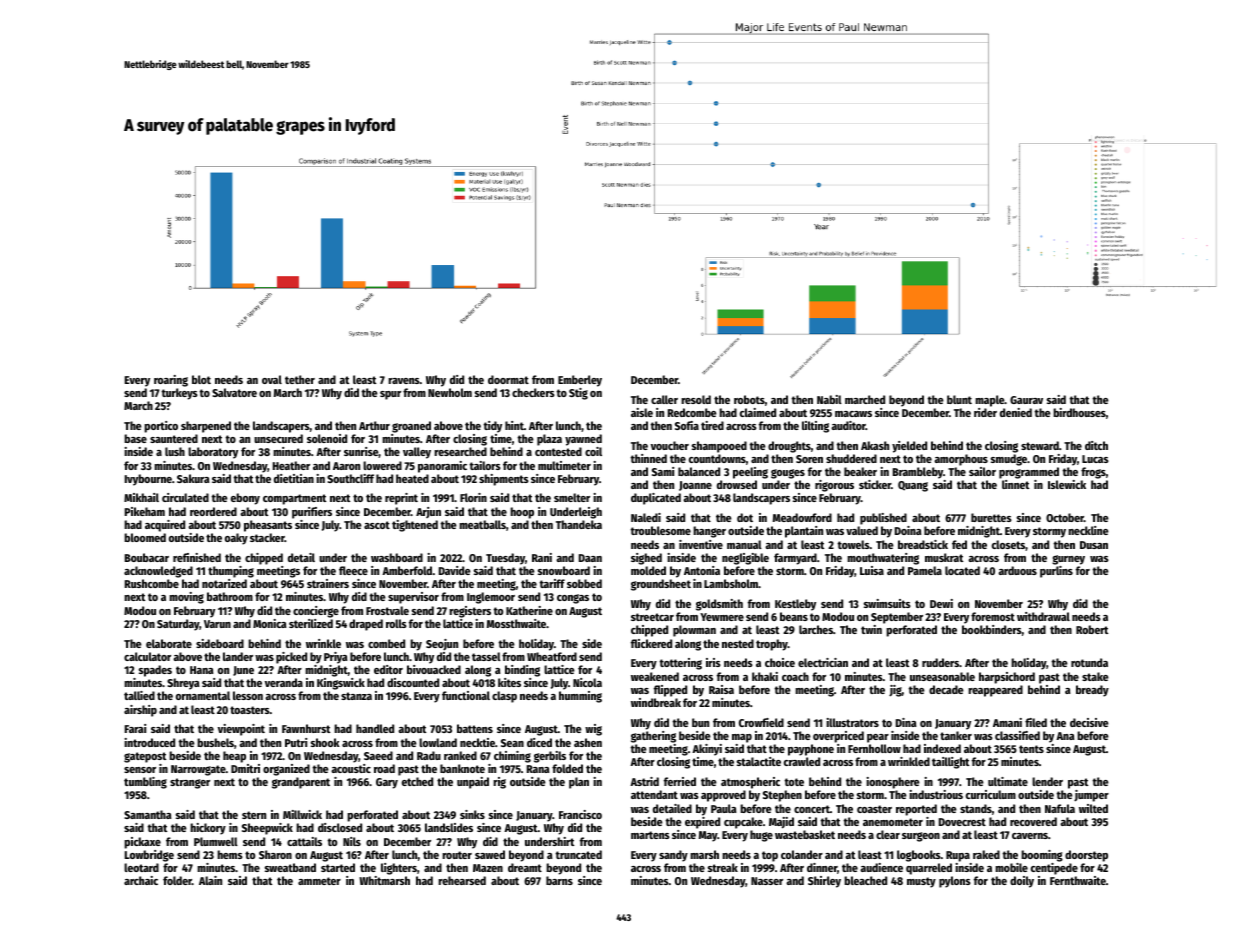  What do you see at coordinates (202, 670) in the page?
I see `Hana` at bounding box center [202, 670].
